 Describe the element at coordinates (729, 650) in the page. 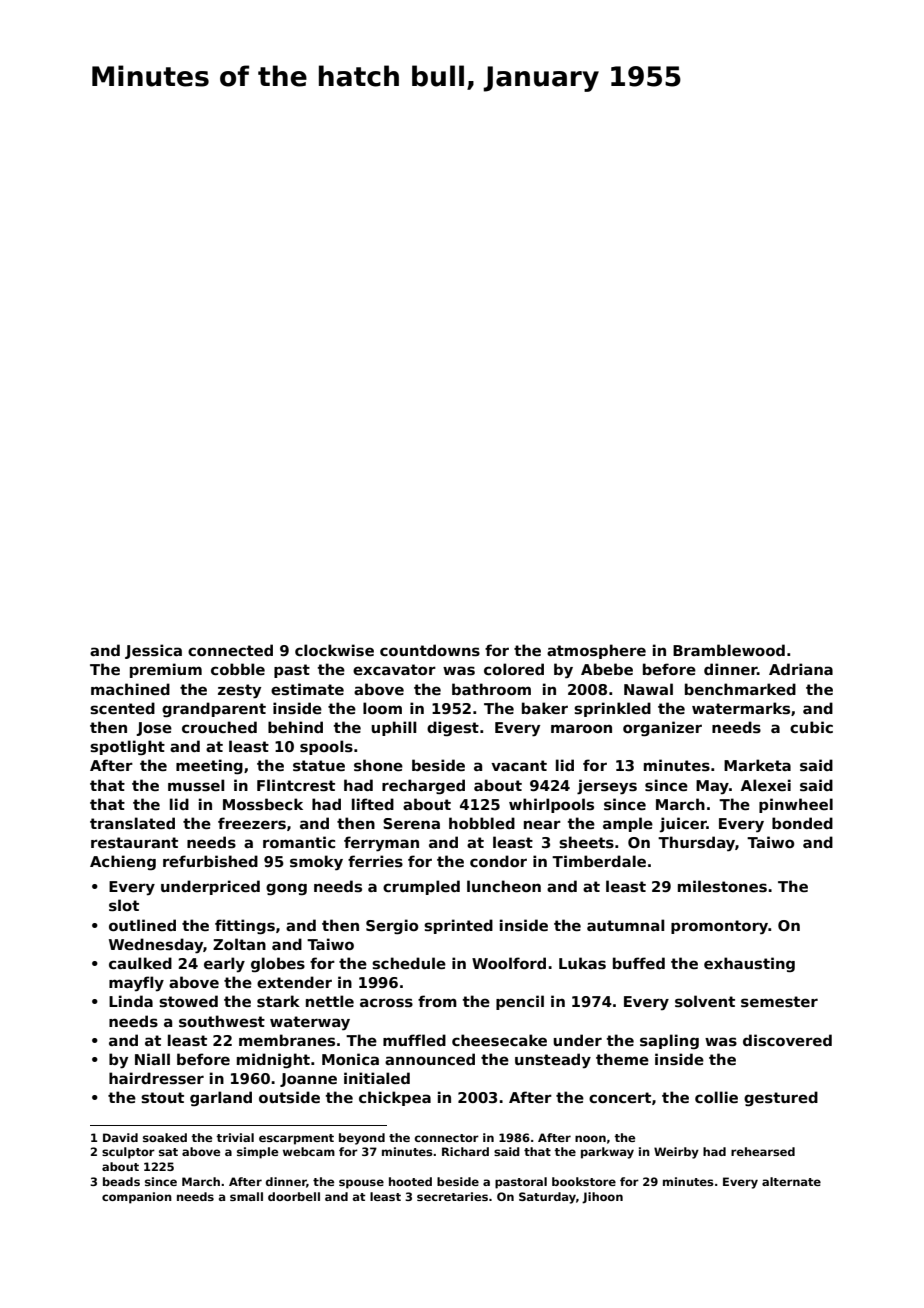

I see `Bramblewood` at that location.
